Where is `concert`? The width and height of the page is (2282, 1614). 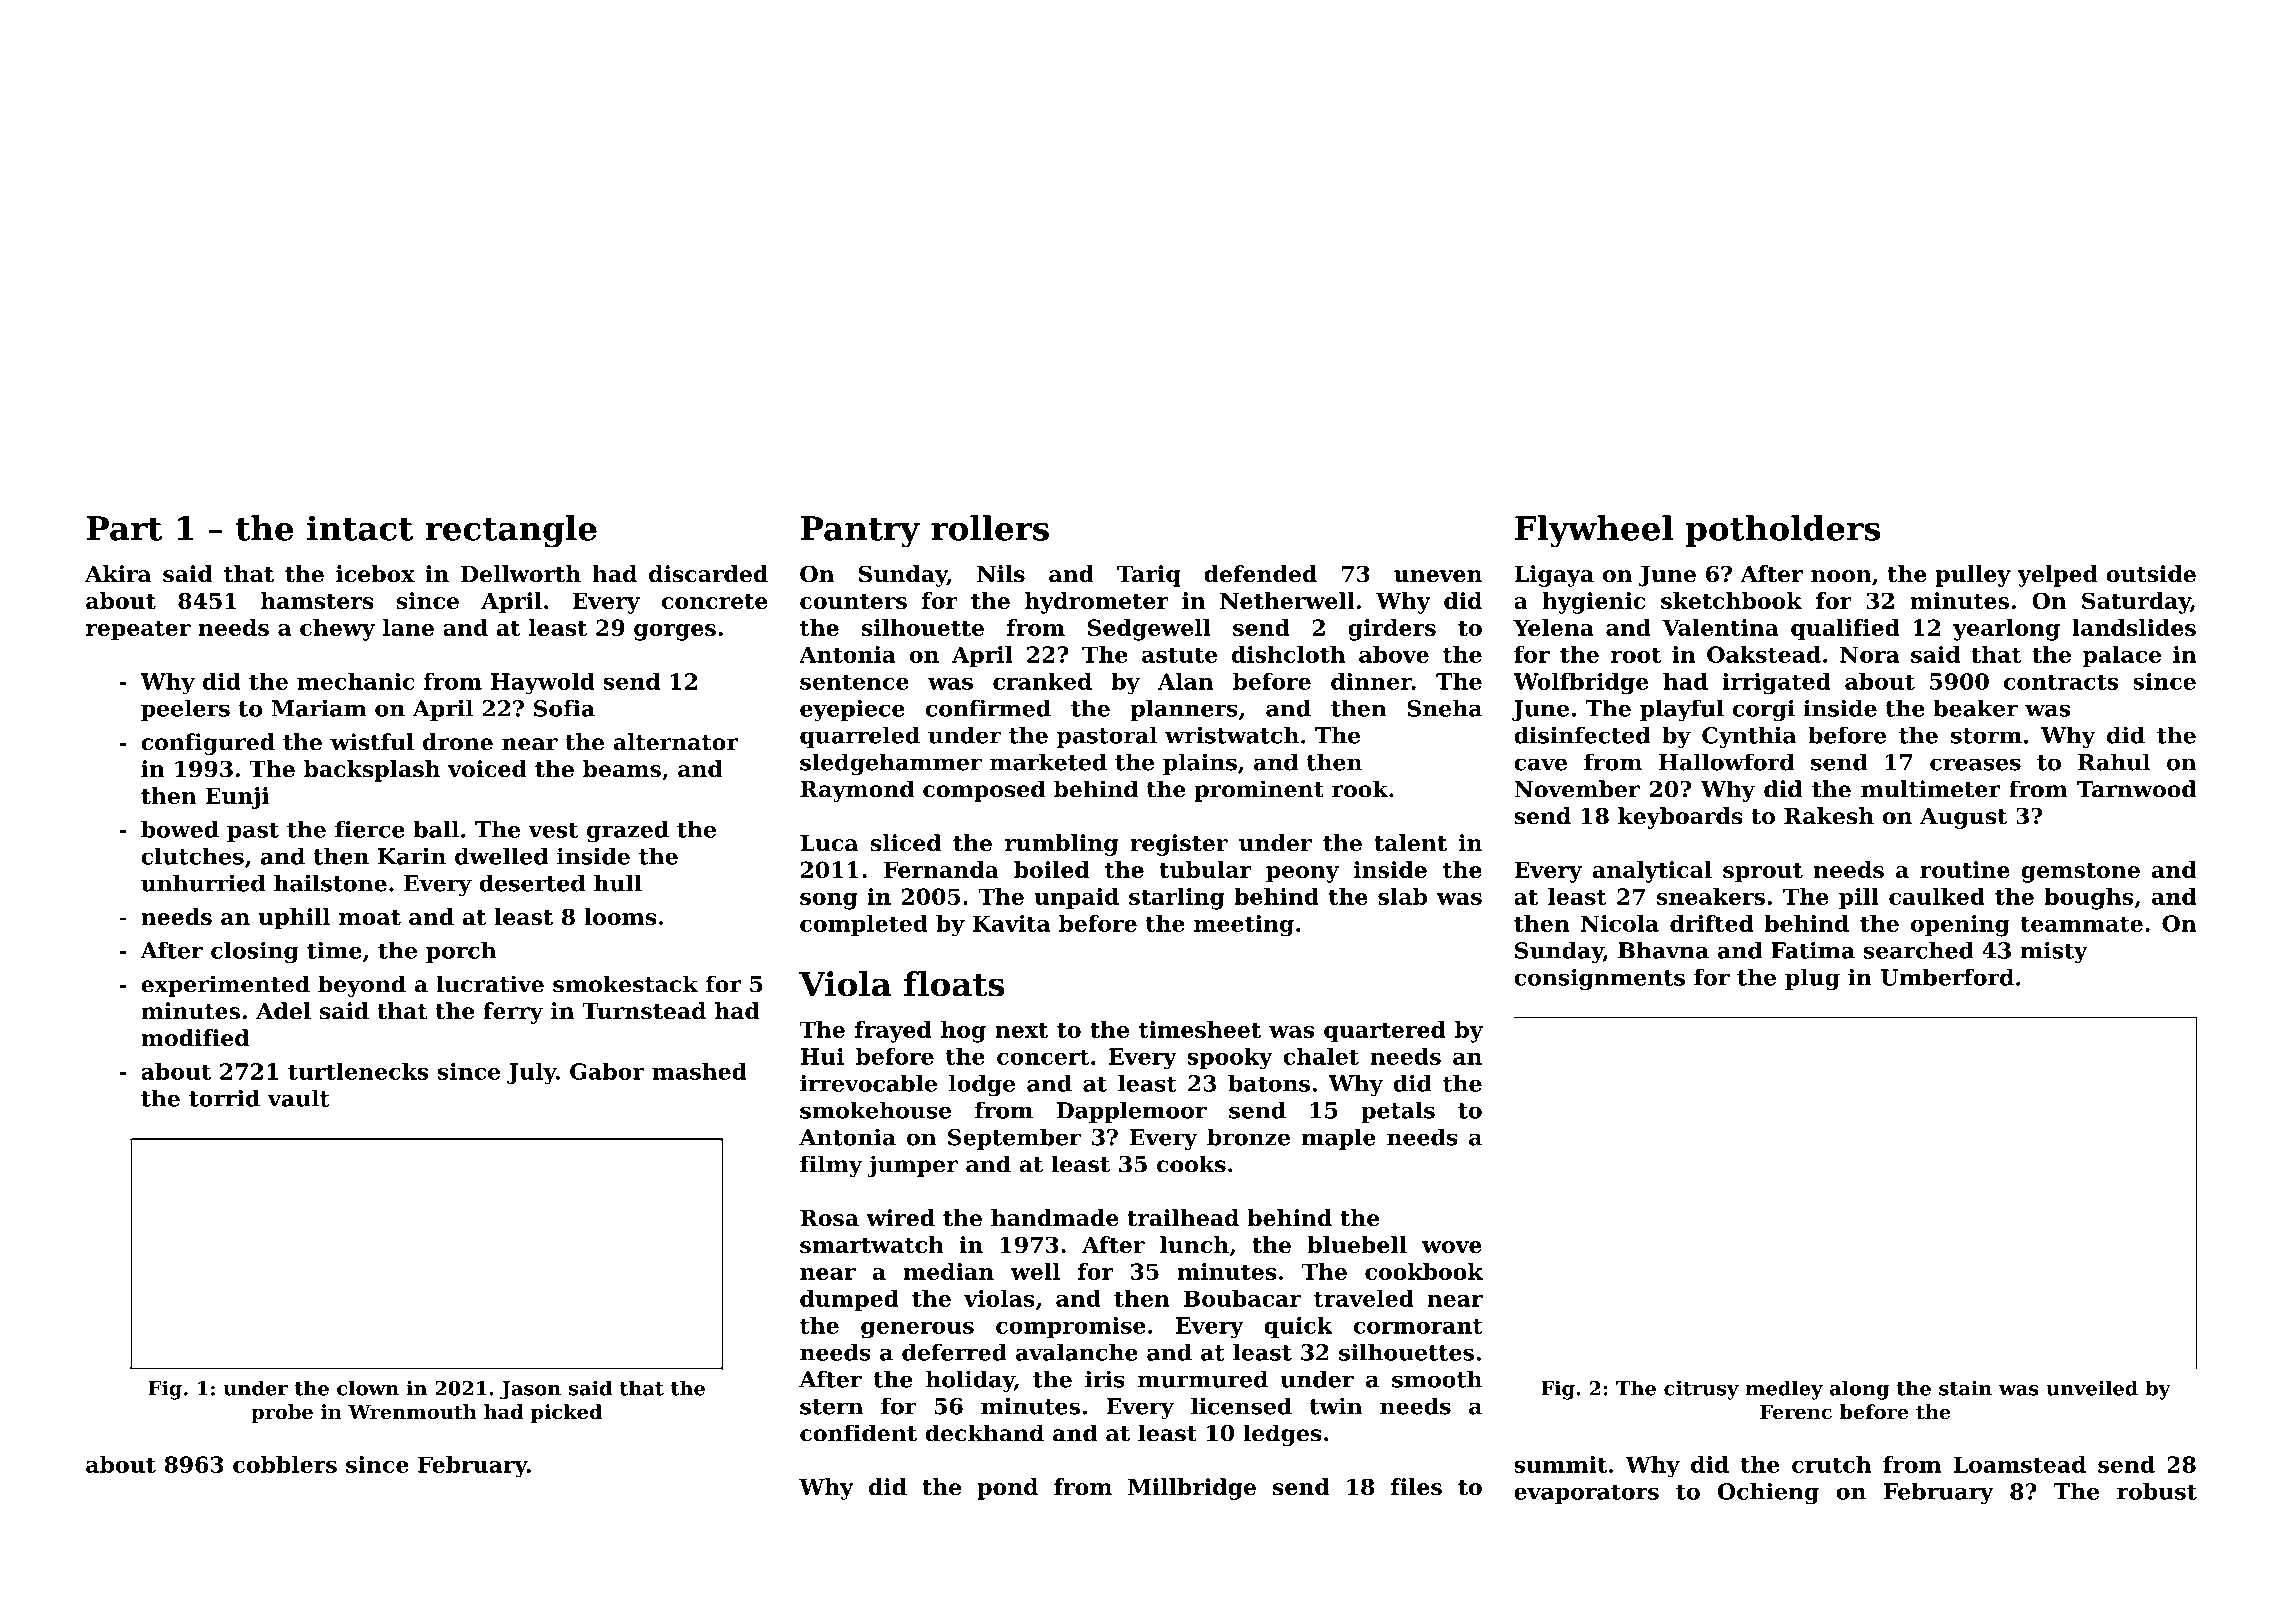 concert is located at coordinates (1043, 1057).
